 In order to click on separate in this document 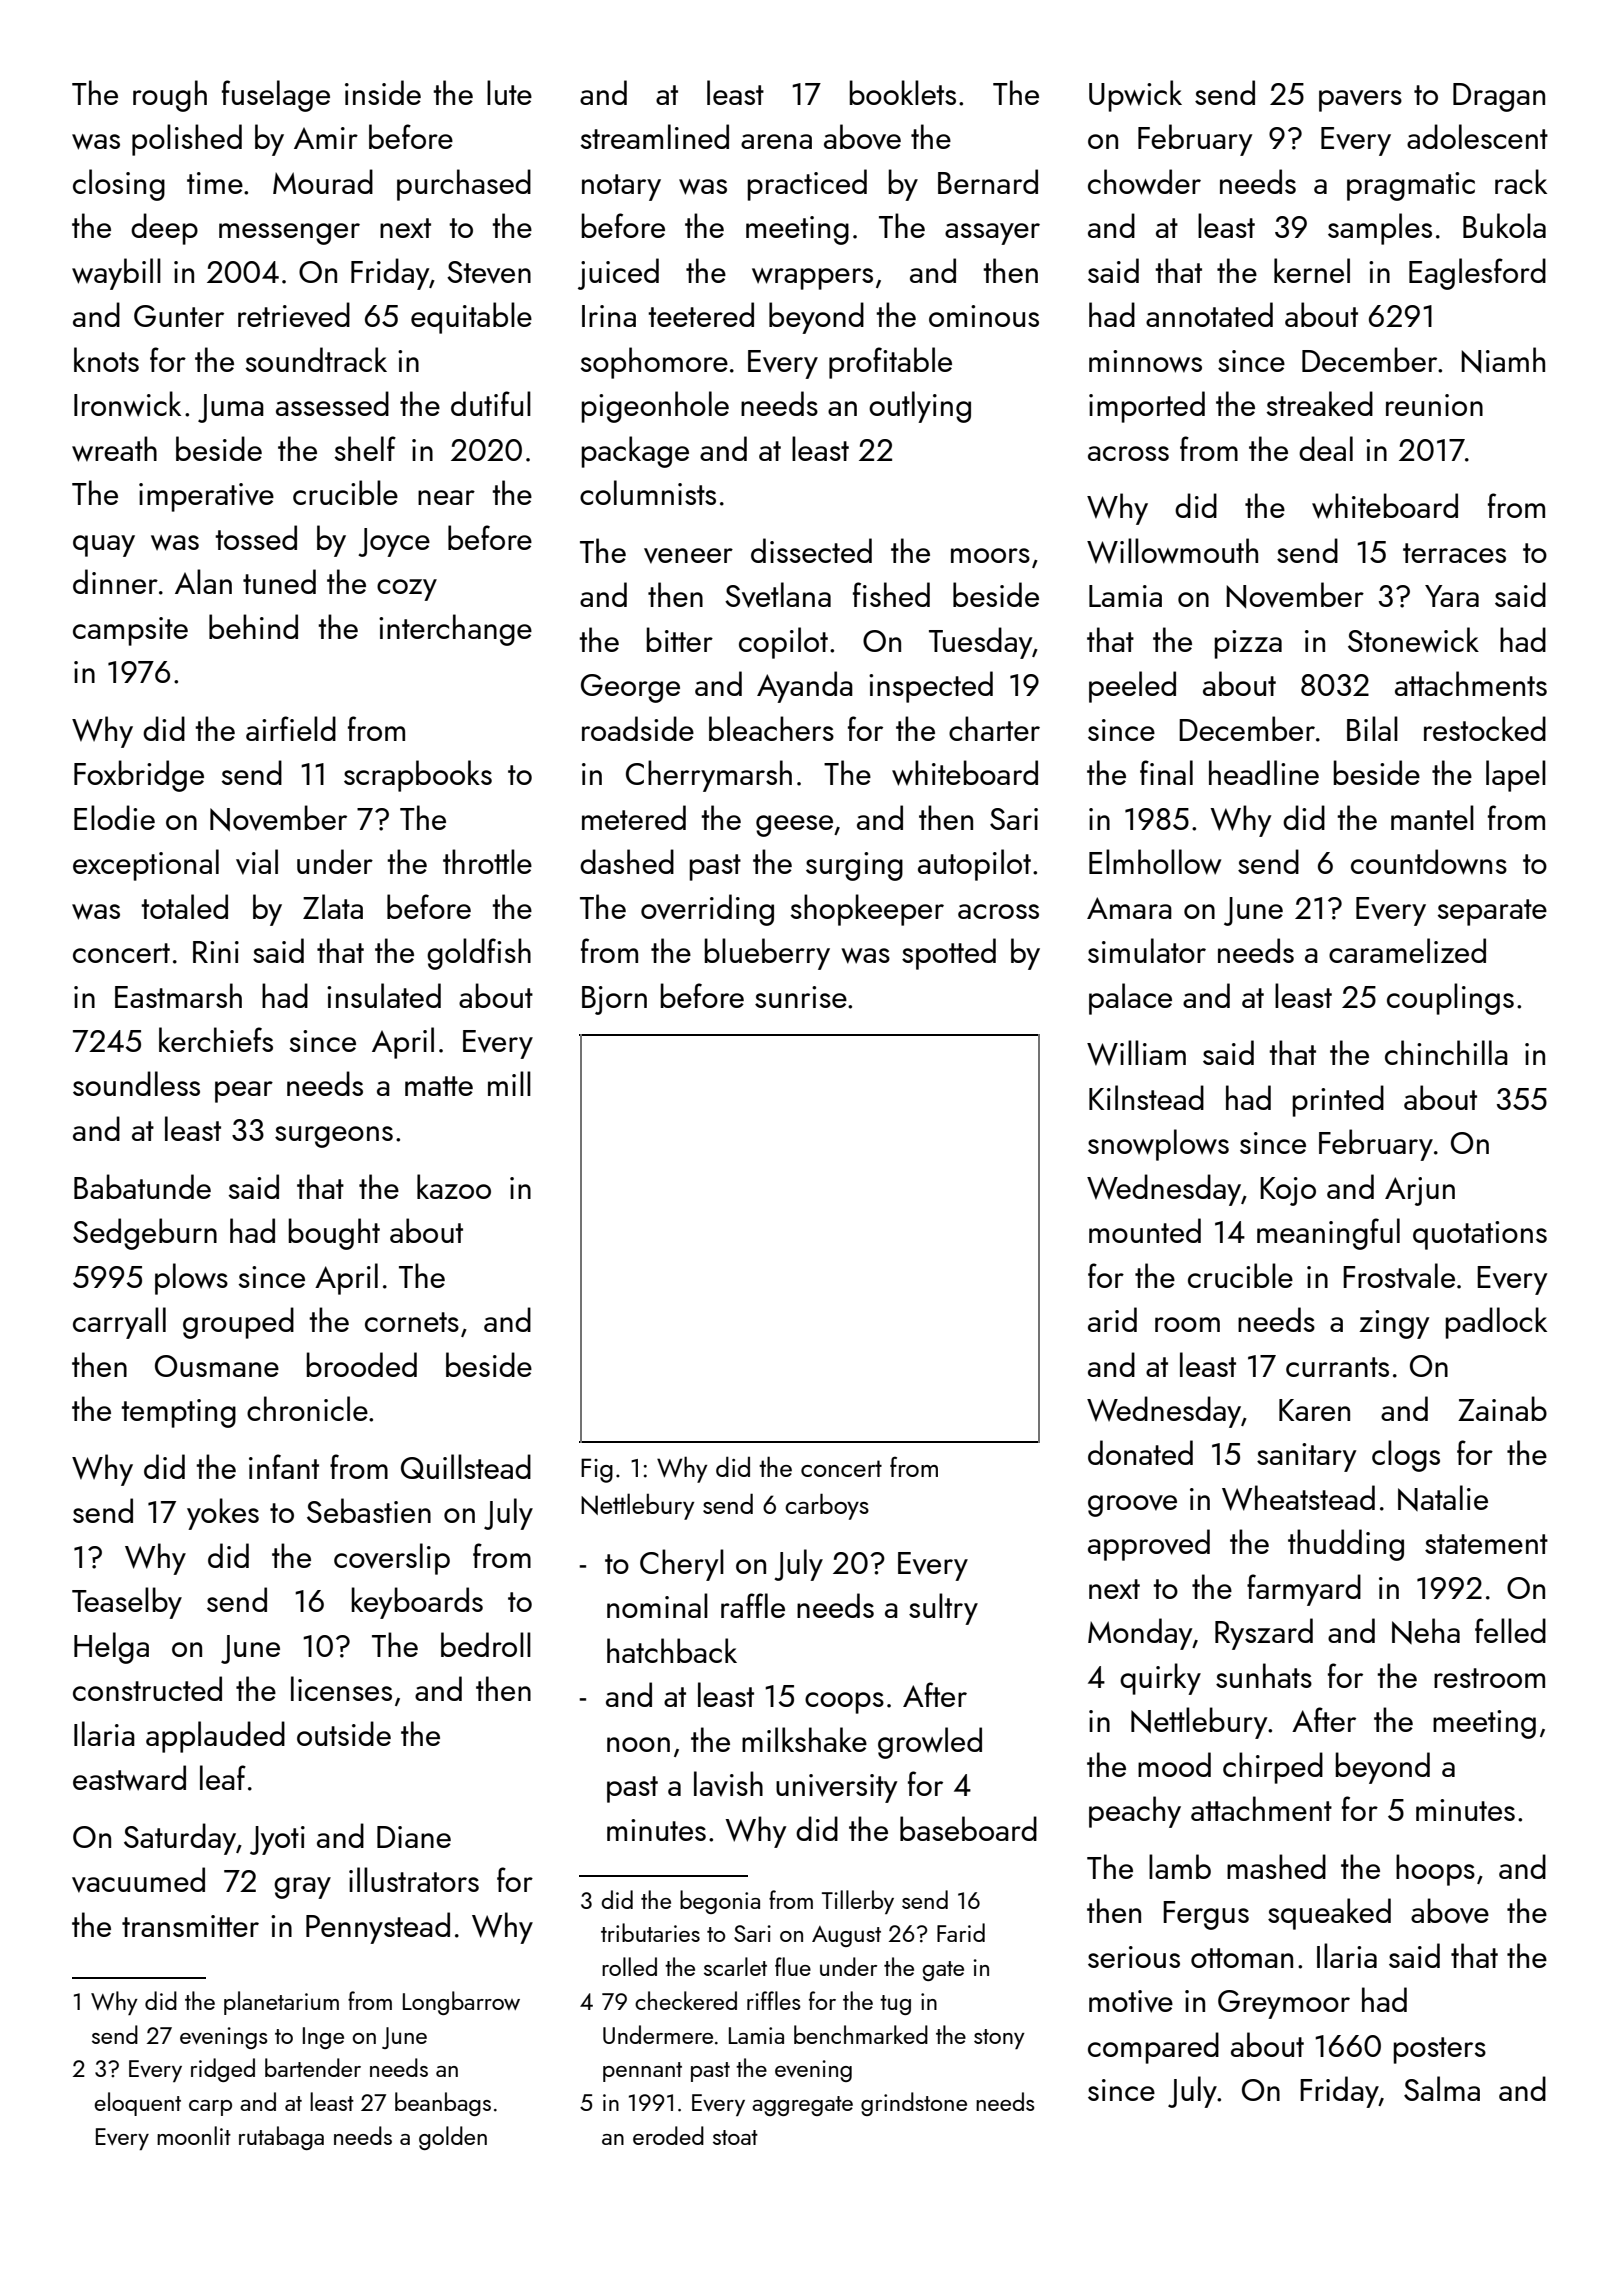, I will do `click(1492, 912)`.
